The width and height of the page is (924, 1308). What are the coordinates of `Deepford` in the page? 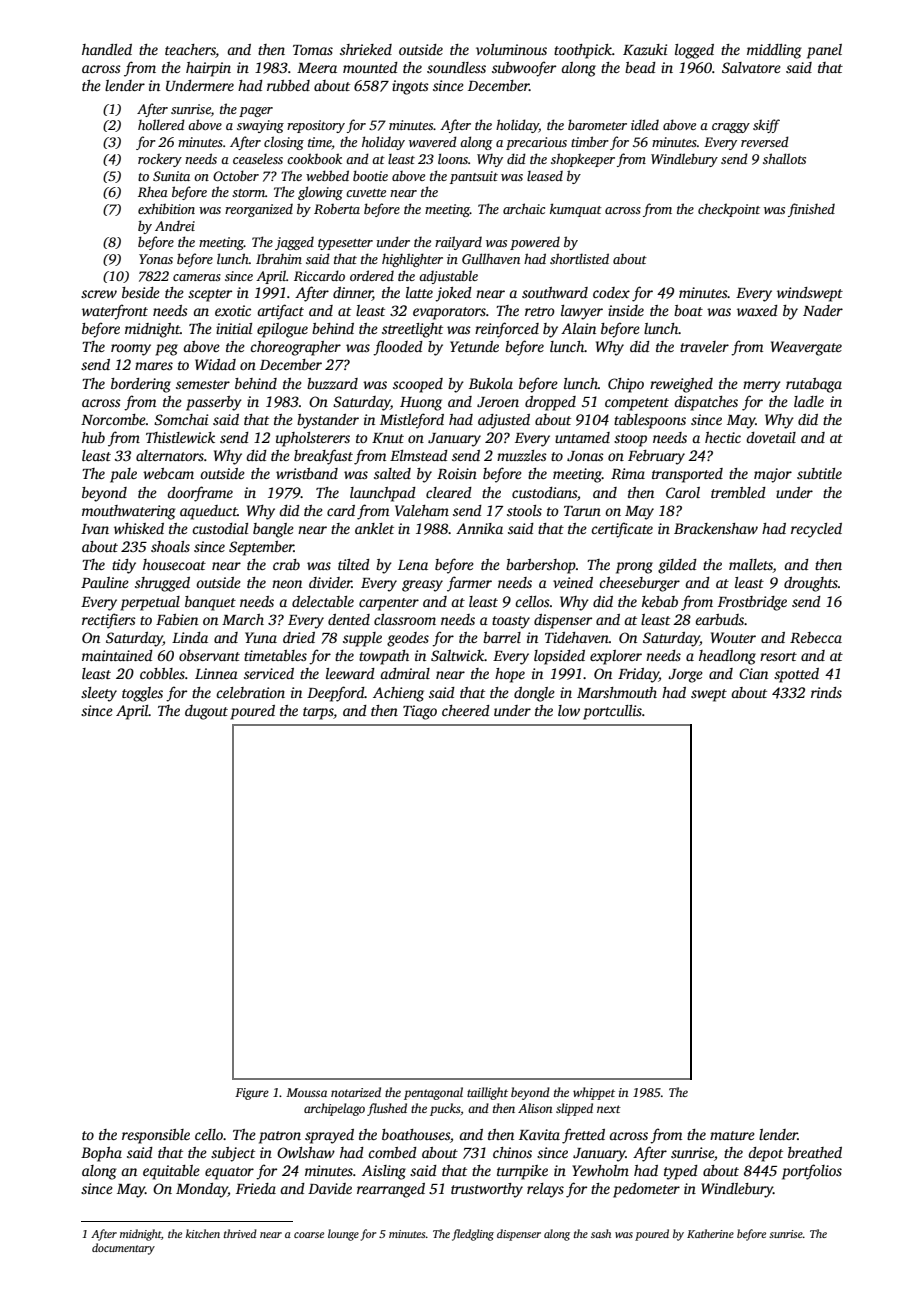 It's located at (336, 694).
